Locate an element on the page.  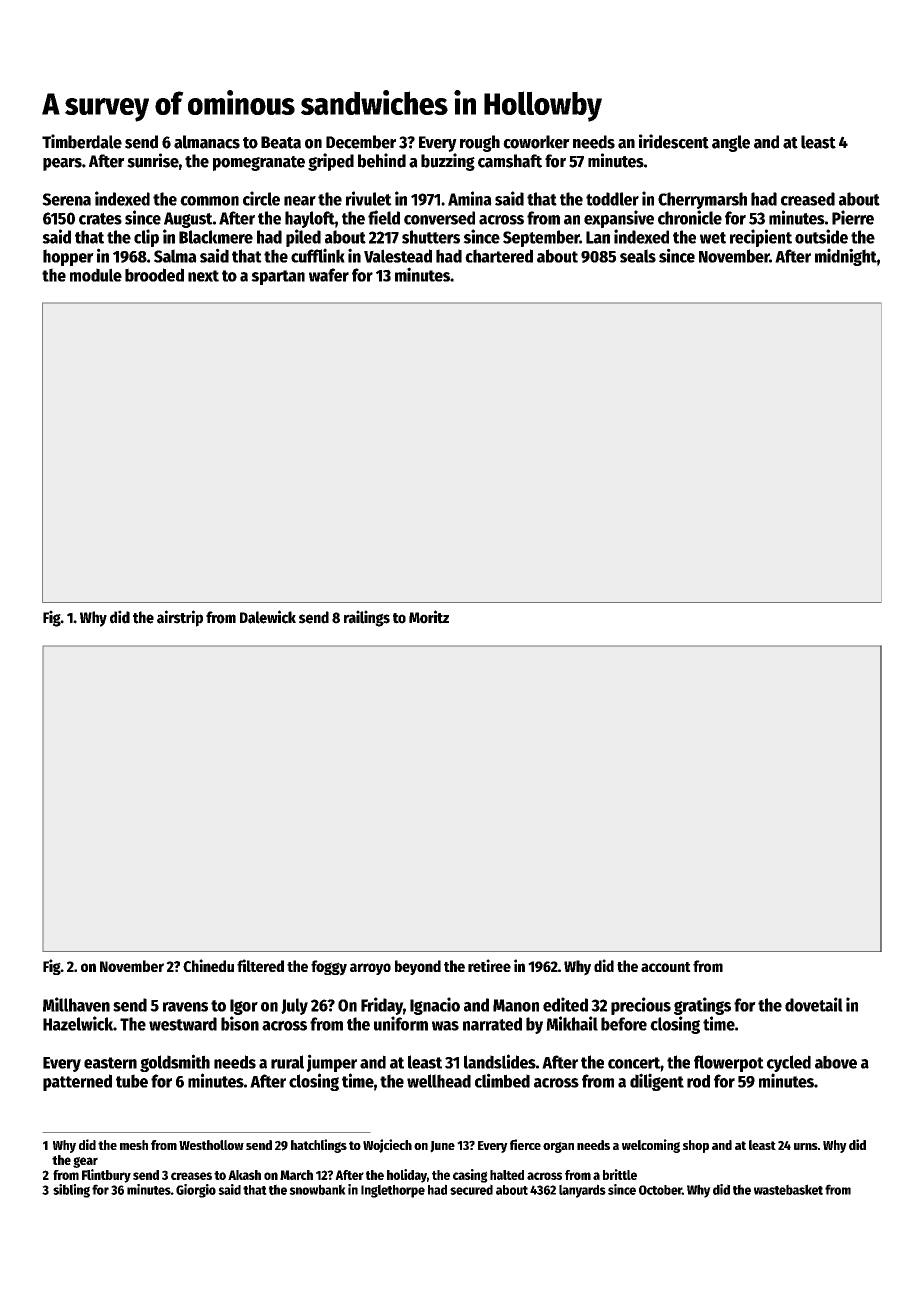
module is located at coordinates (96, 275).
